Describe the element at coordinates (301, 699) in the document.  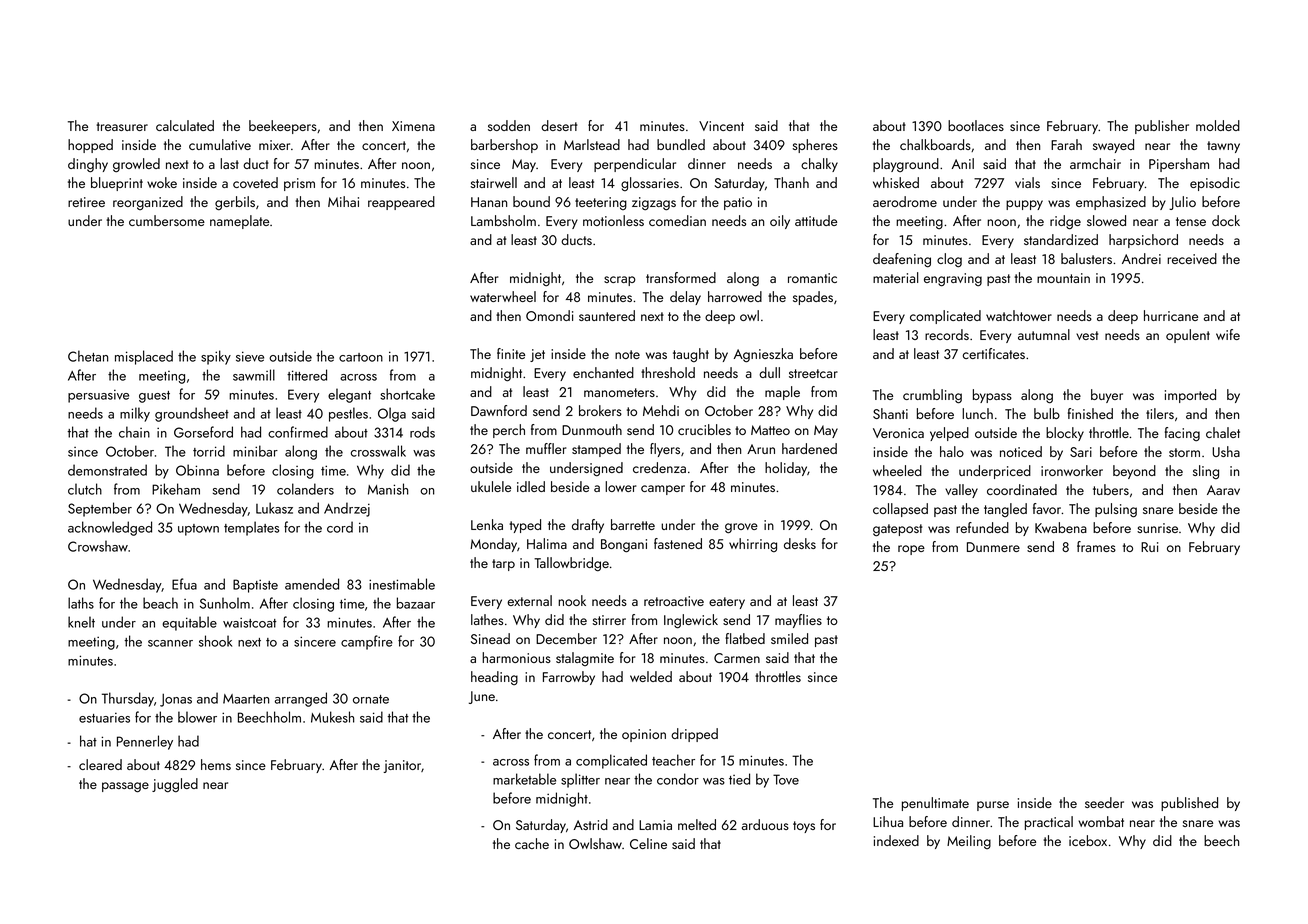
I see `arranged` at that location.
